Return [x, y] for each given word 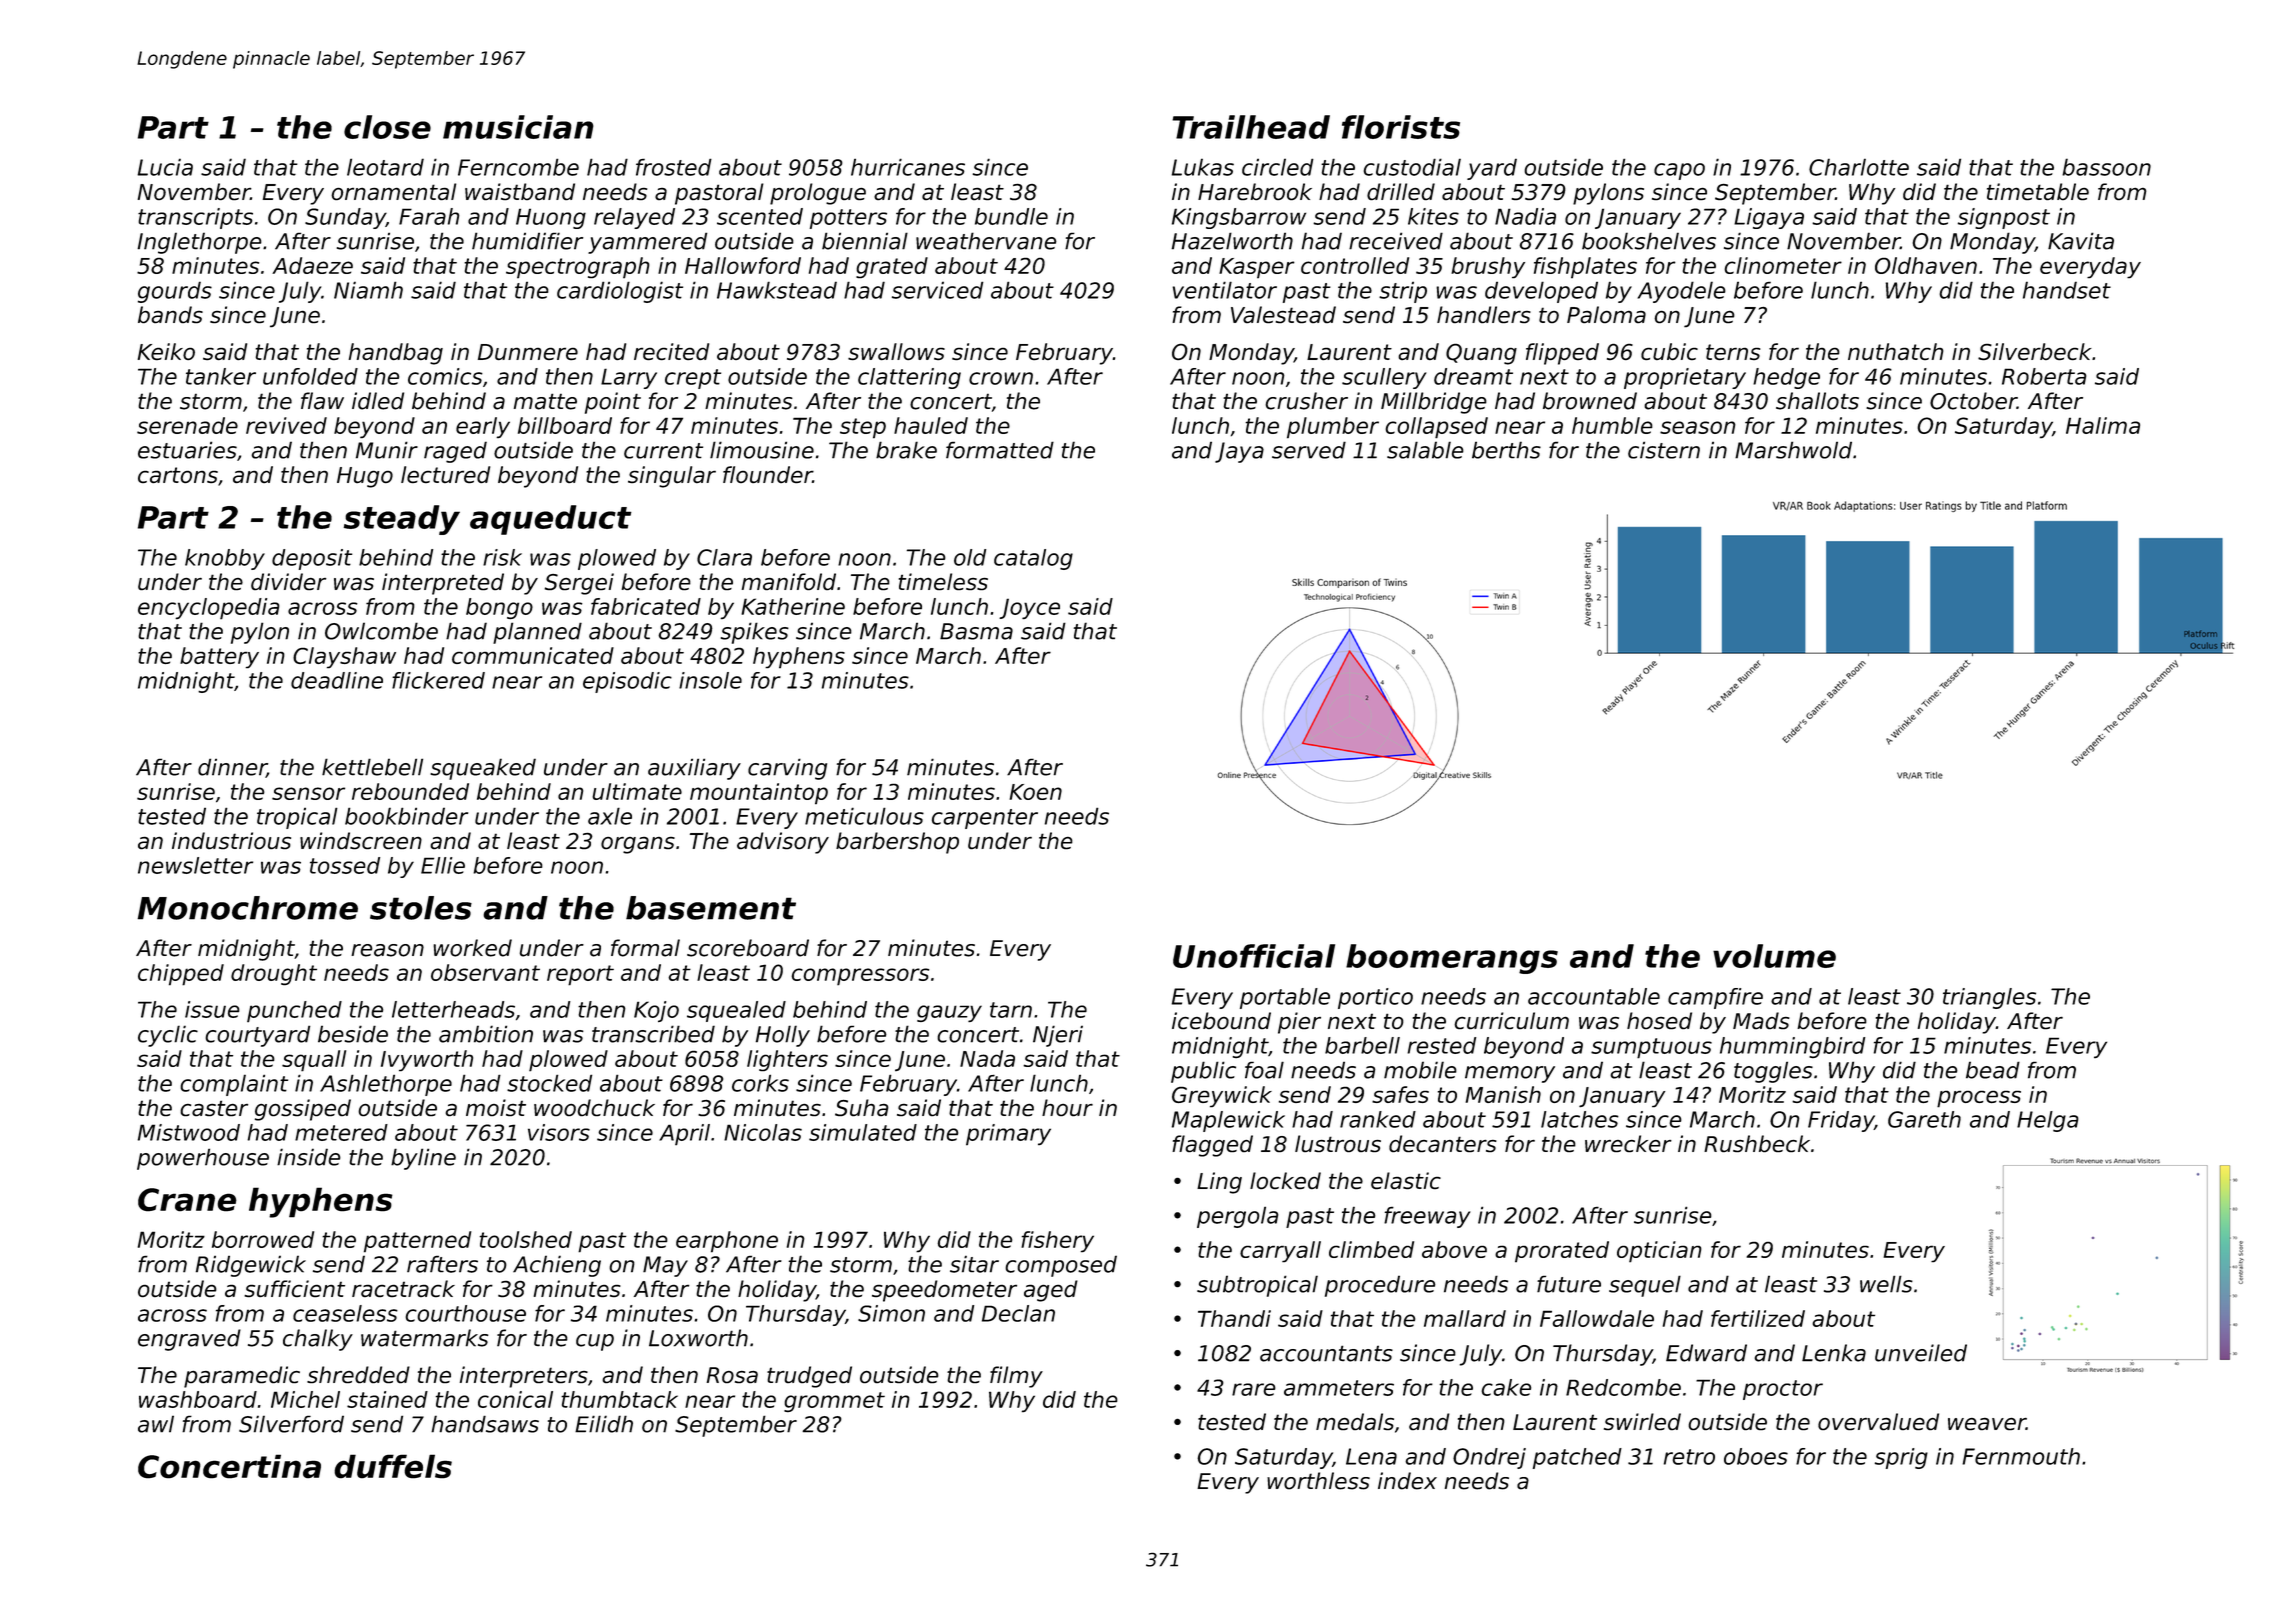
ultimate [637, 791]
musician [518, 127]
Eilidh [604, 1424]
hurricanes [908, 167]
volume [1774, 956]
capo [1679, 171]
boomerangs [1452, 959]
